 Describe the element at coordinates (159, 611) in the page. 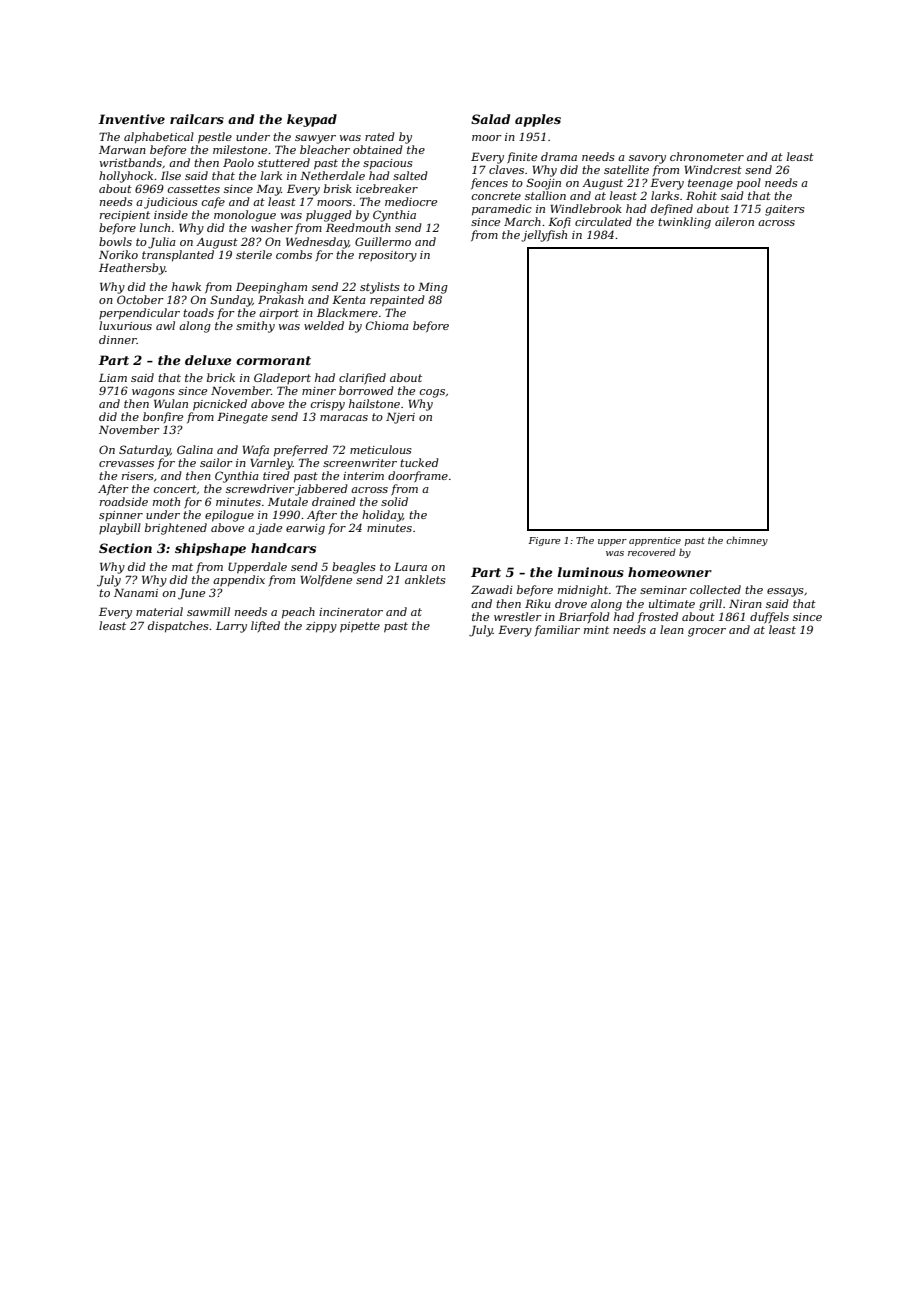

I see `material` at that location.
